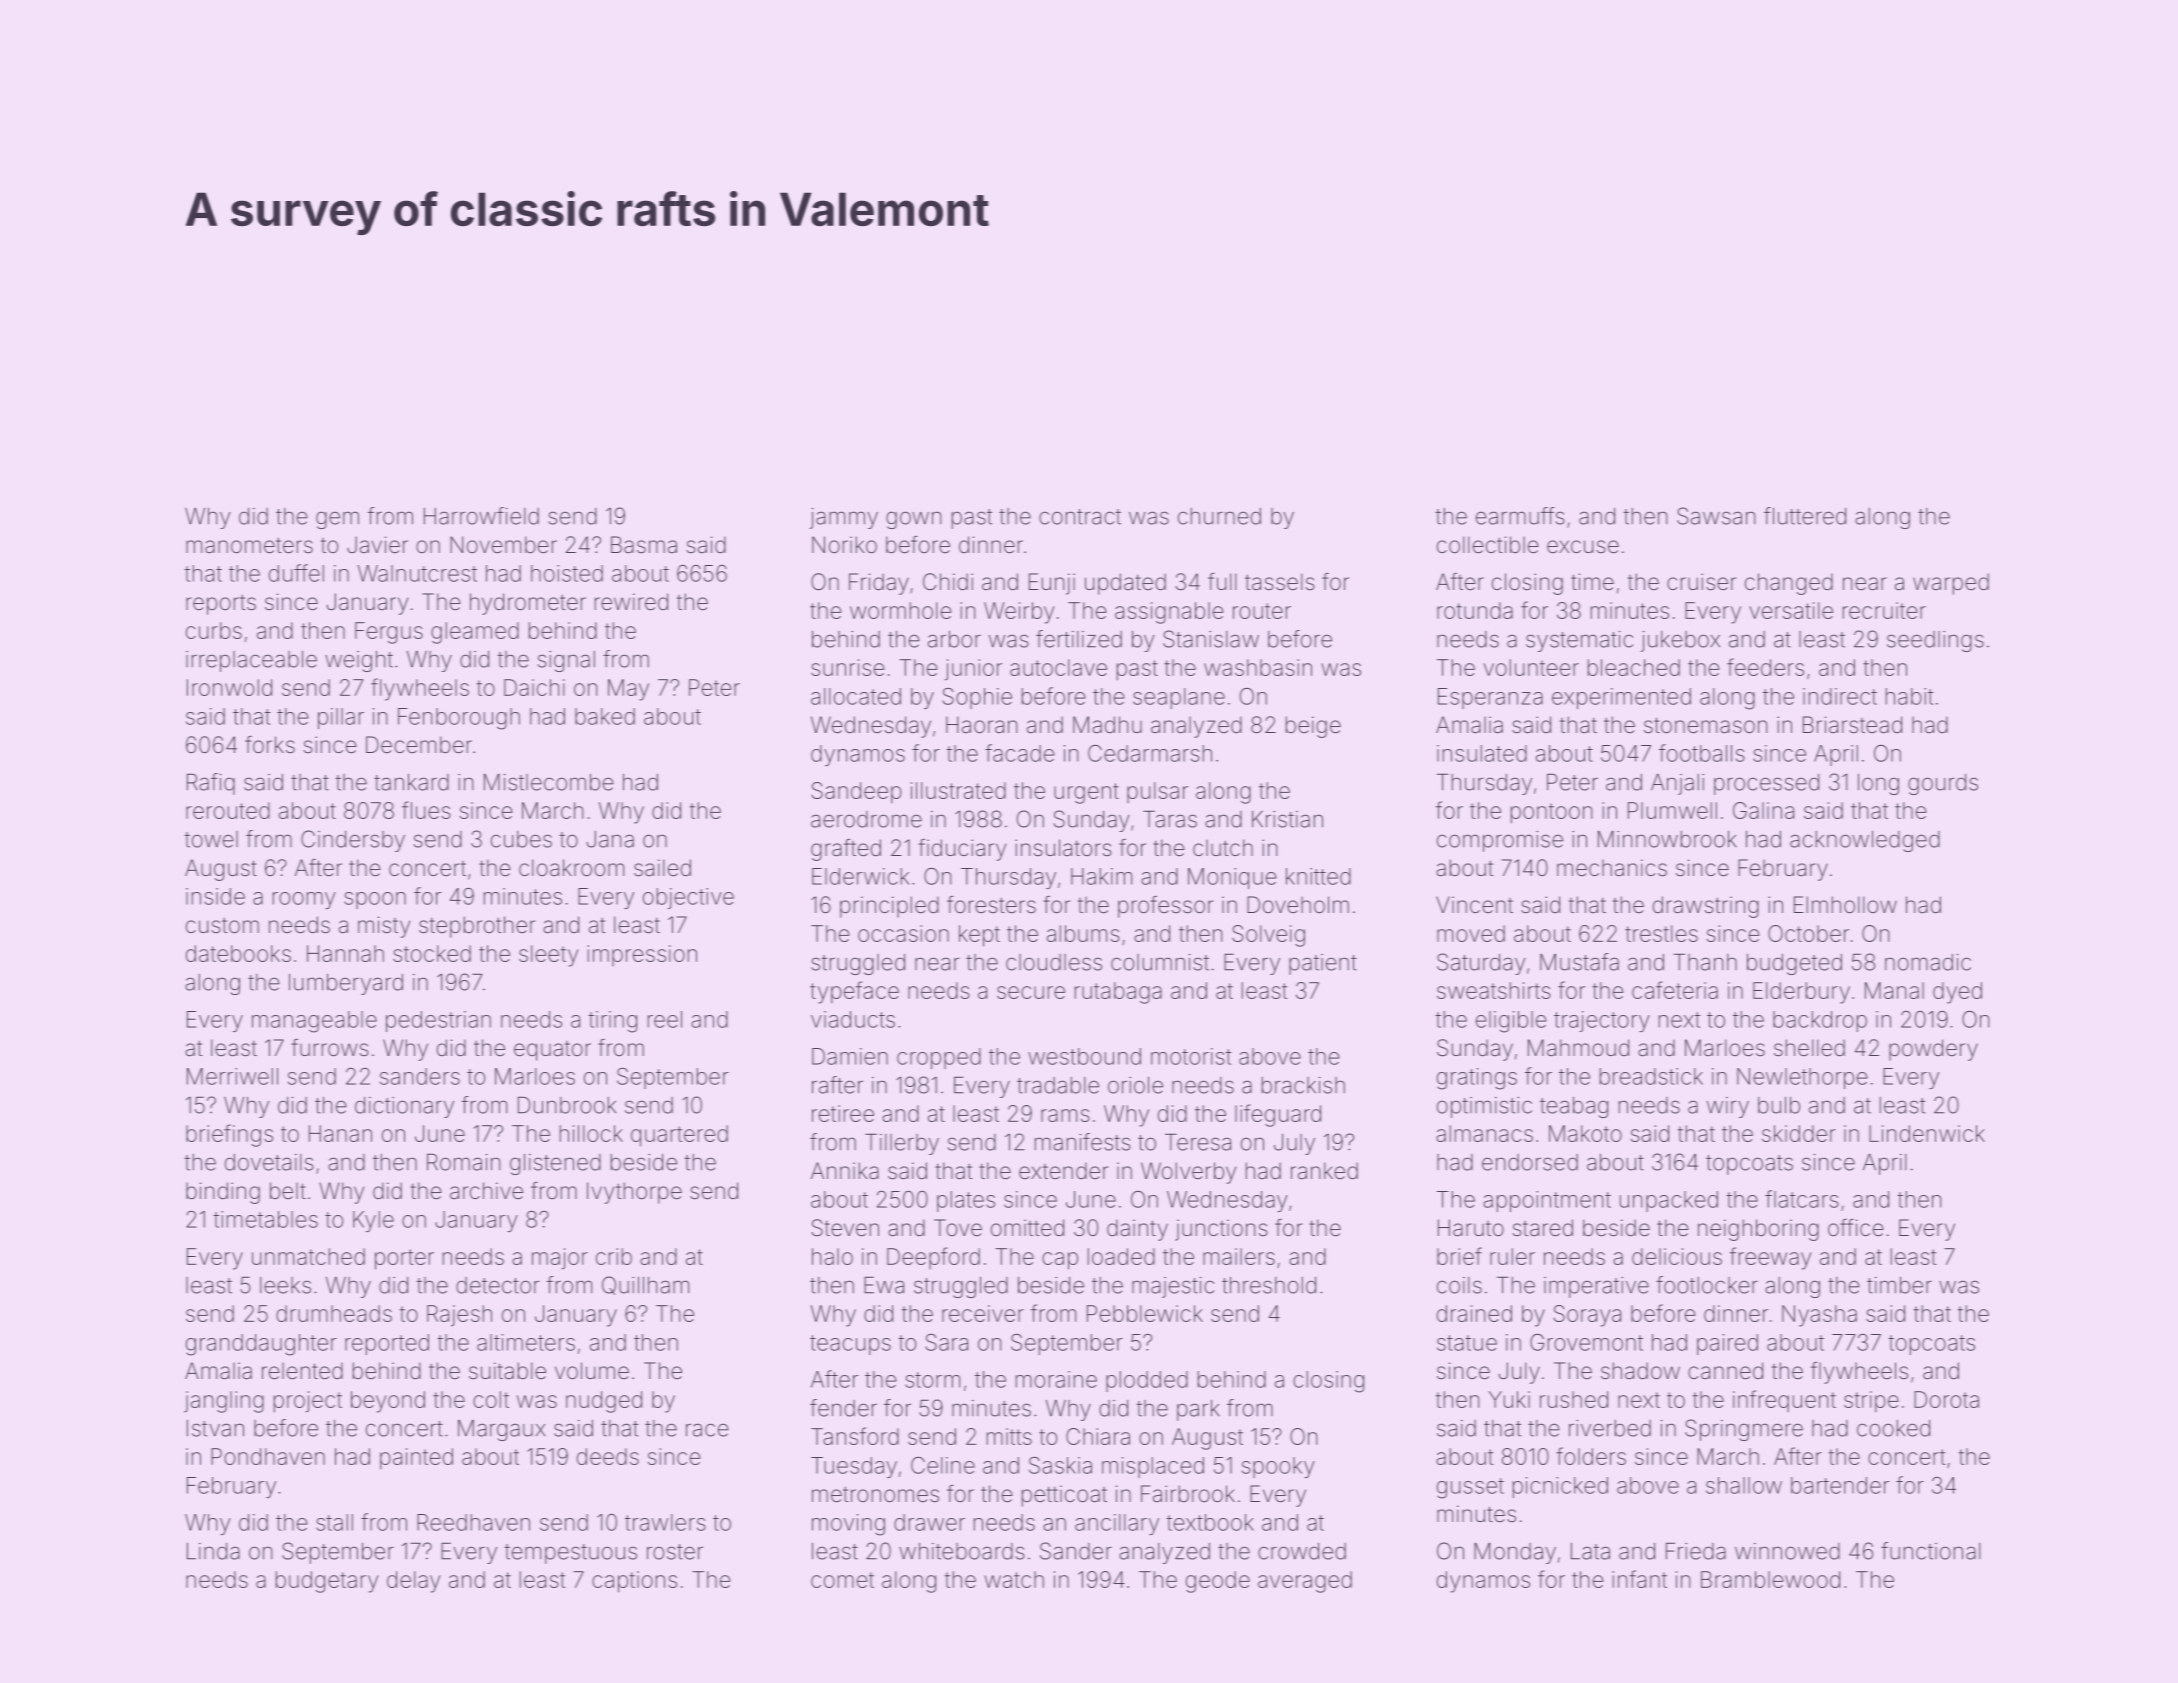  What do you see at coordinates (634, 1582) in the screenshot?
I see `captions` at bounding box center [634, 1582].
